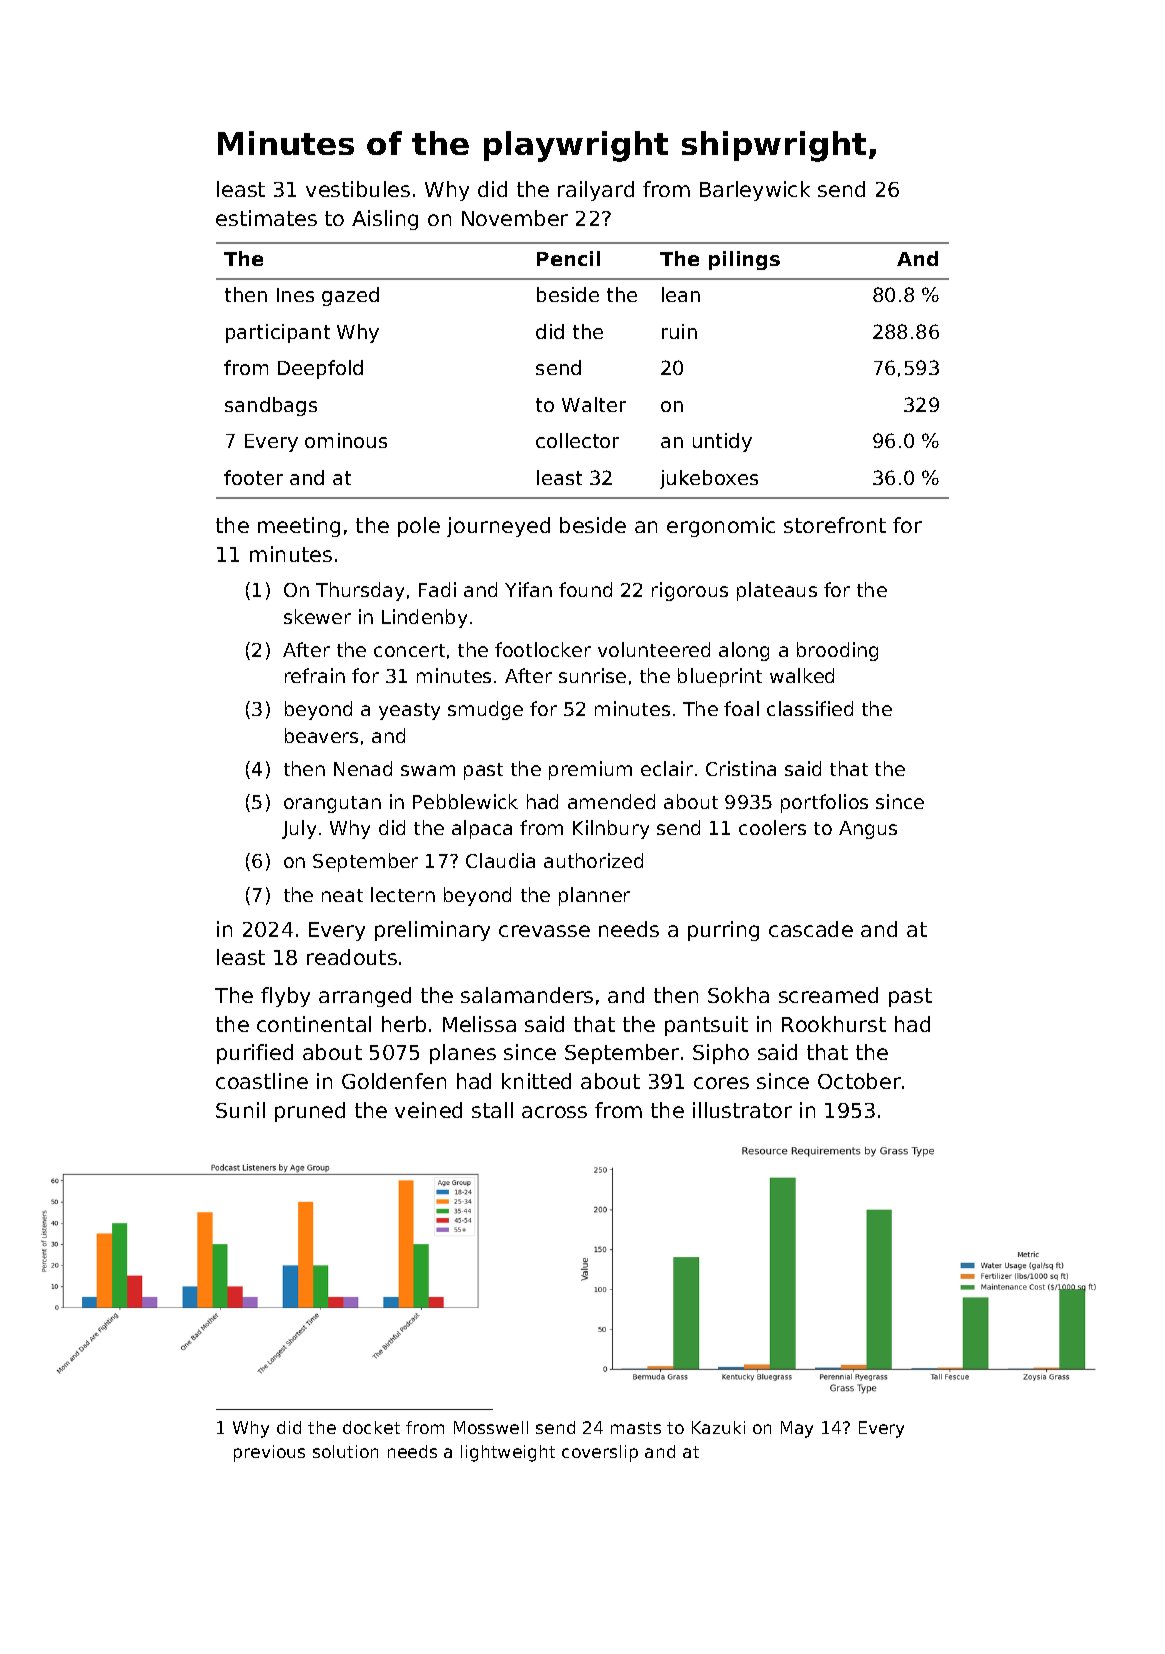  What do you see at coordinates (404, 1024) in the screenshot?
I see `herb` at bounding box center [404, 1024].
